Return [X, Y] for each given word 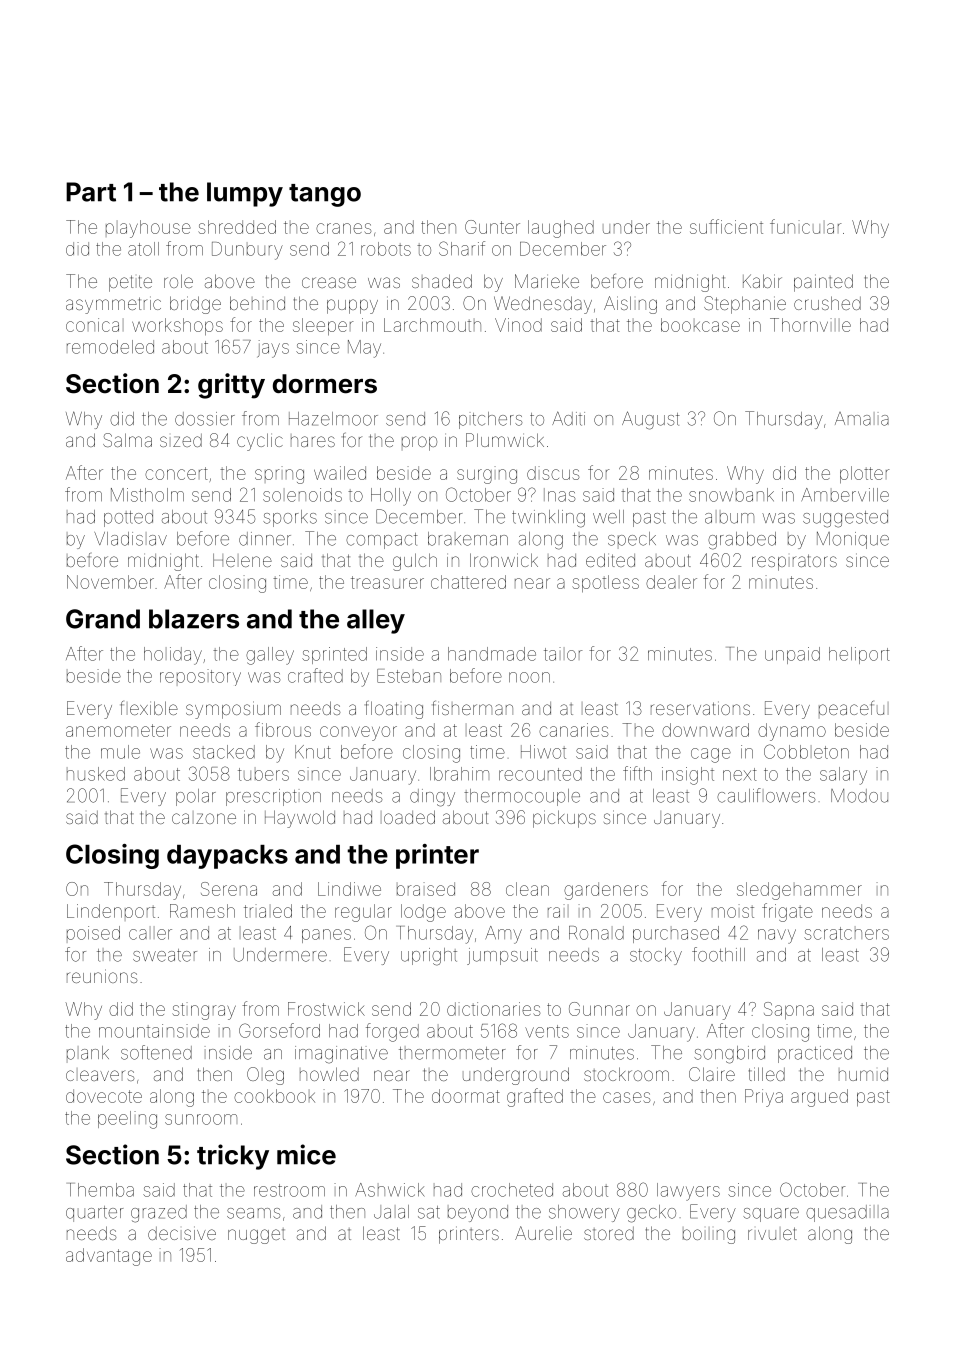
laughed [561, 229]
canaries [573, 730]
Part [91, 192]
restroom [289, 1190]
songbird [729, 1055]
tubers [263, 774]
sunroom [201, 1119]
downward [705, 730]
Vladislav [130, 539]
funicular [805, 226]
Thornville [810, 325]
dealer [671, 582]
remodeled [110, 347]
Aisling [630, 305]
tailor [563, 654]
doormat [466, 1096]
